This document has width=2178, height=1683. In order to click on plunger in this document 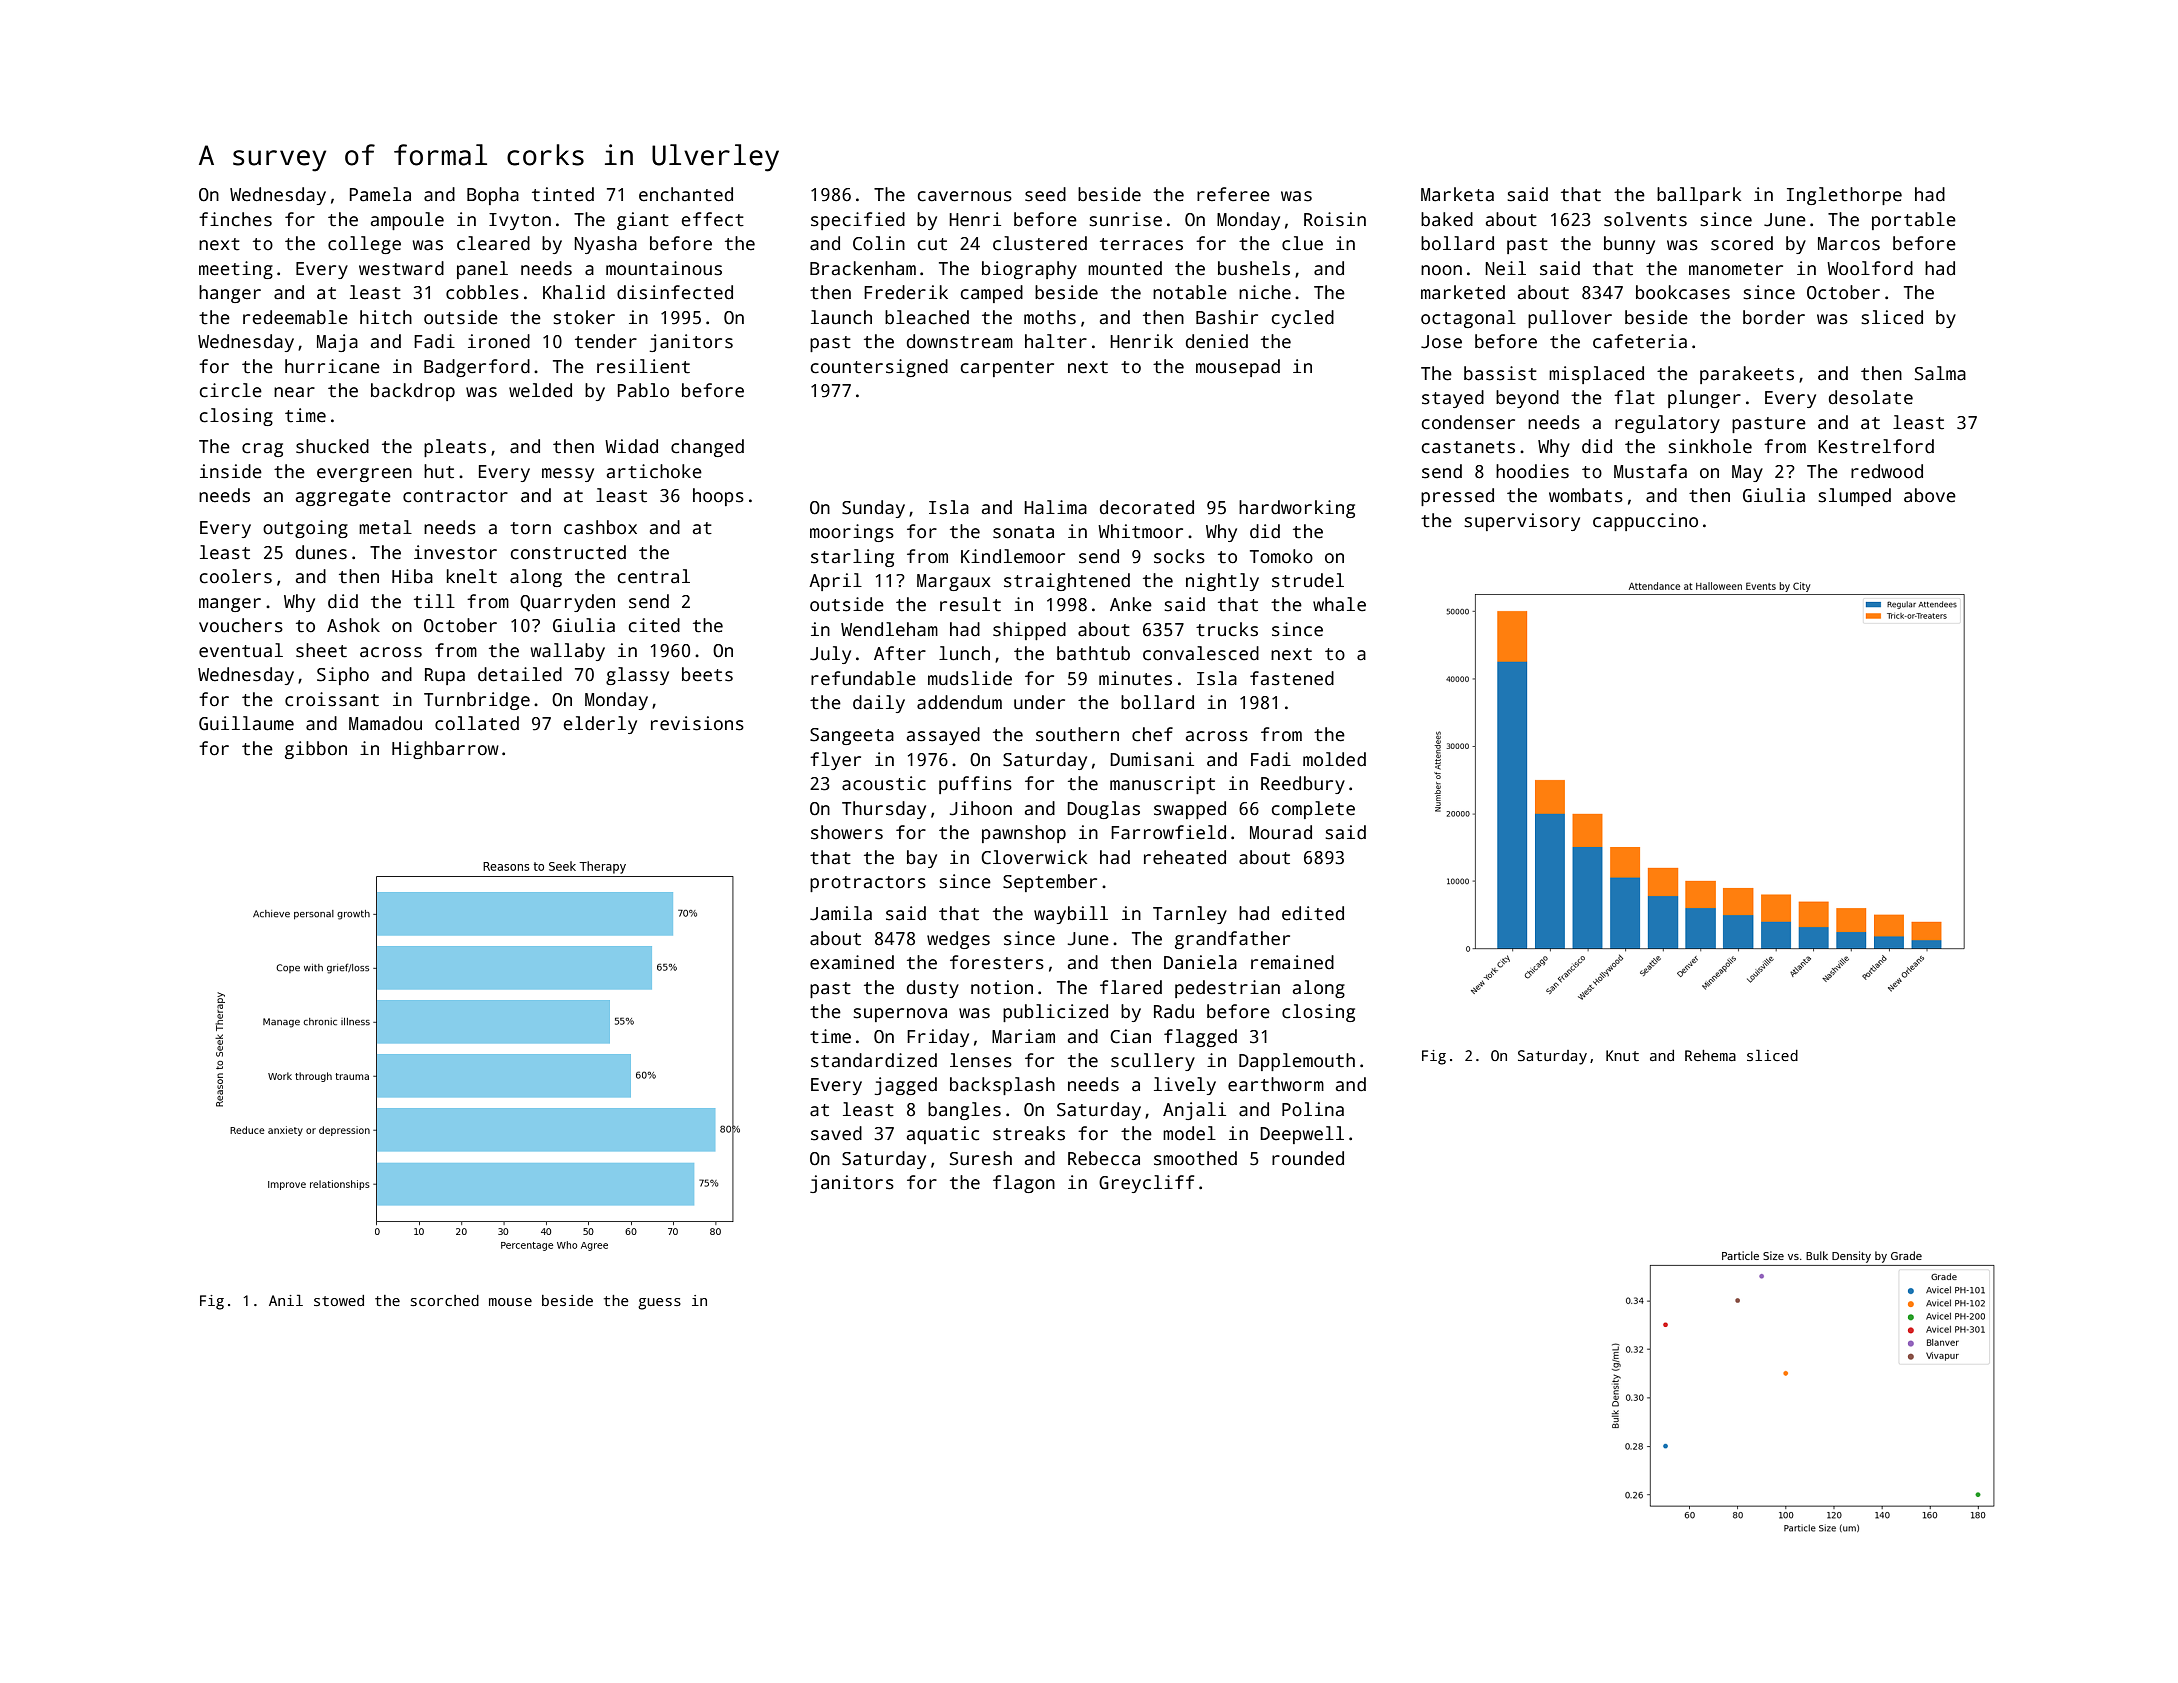, I will do `click(1704, 399)`.
